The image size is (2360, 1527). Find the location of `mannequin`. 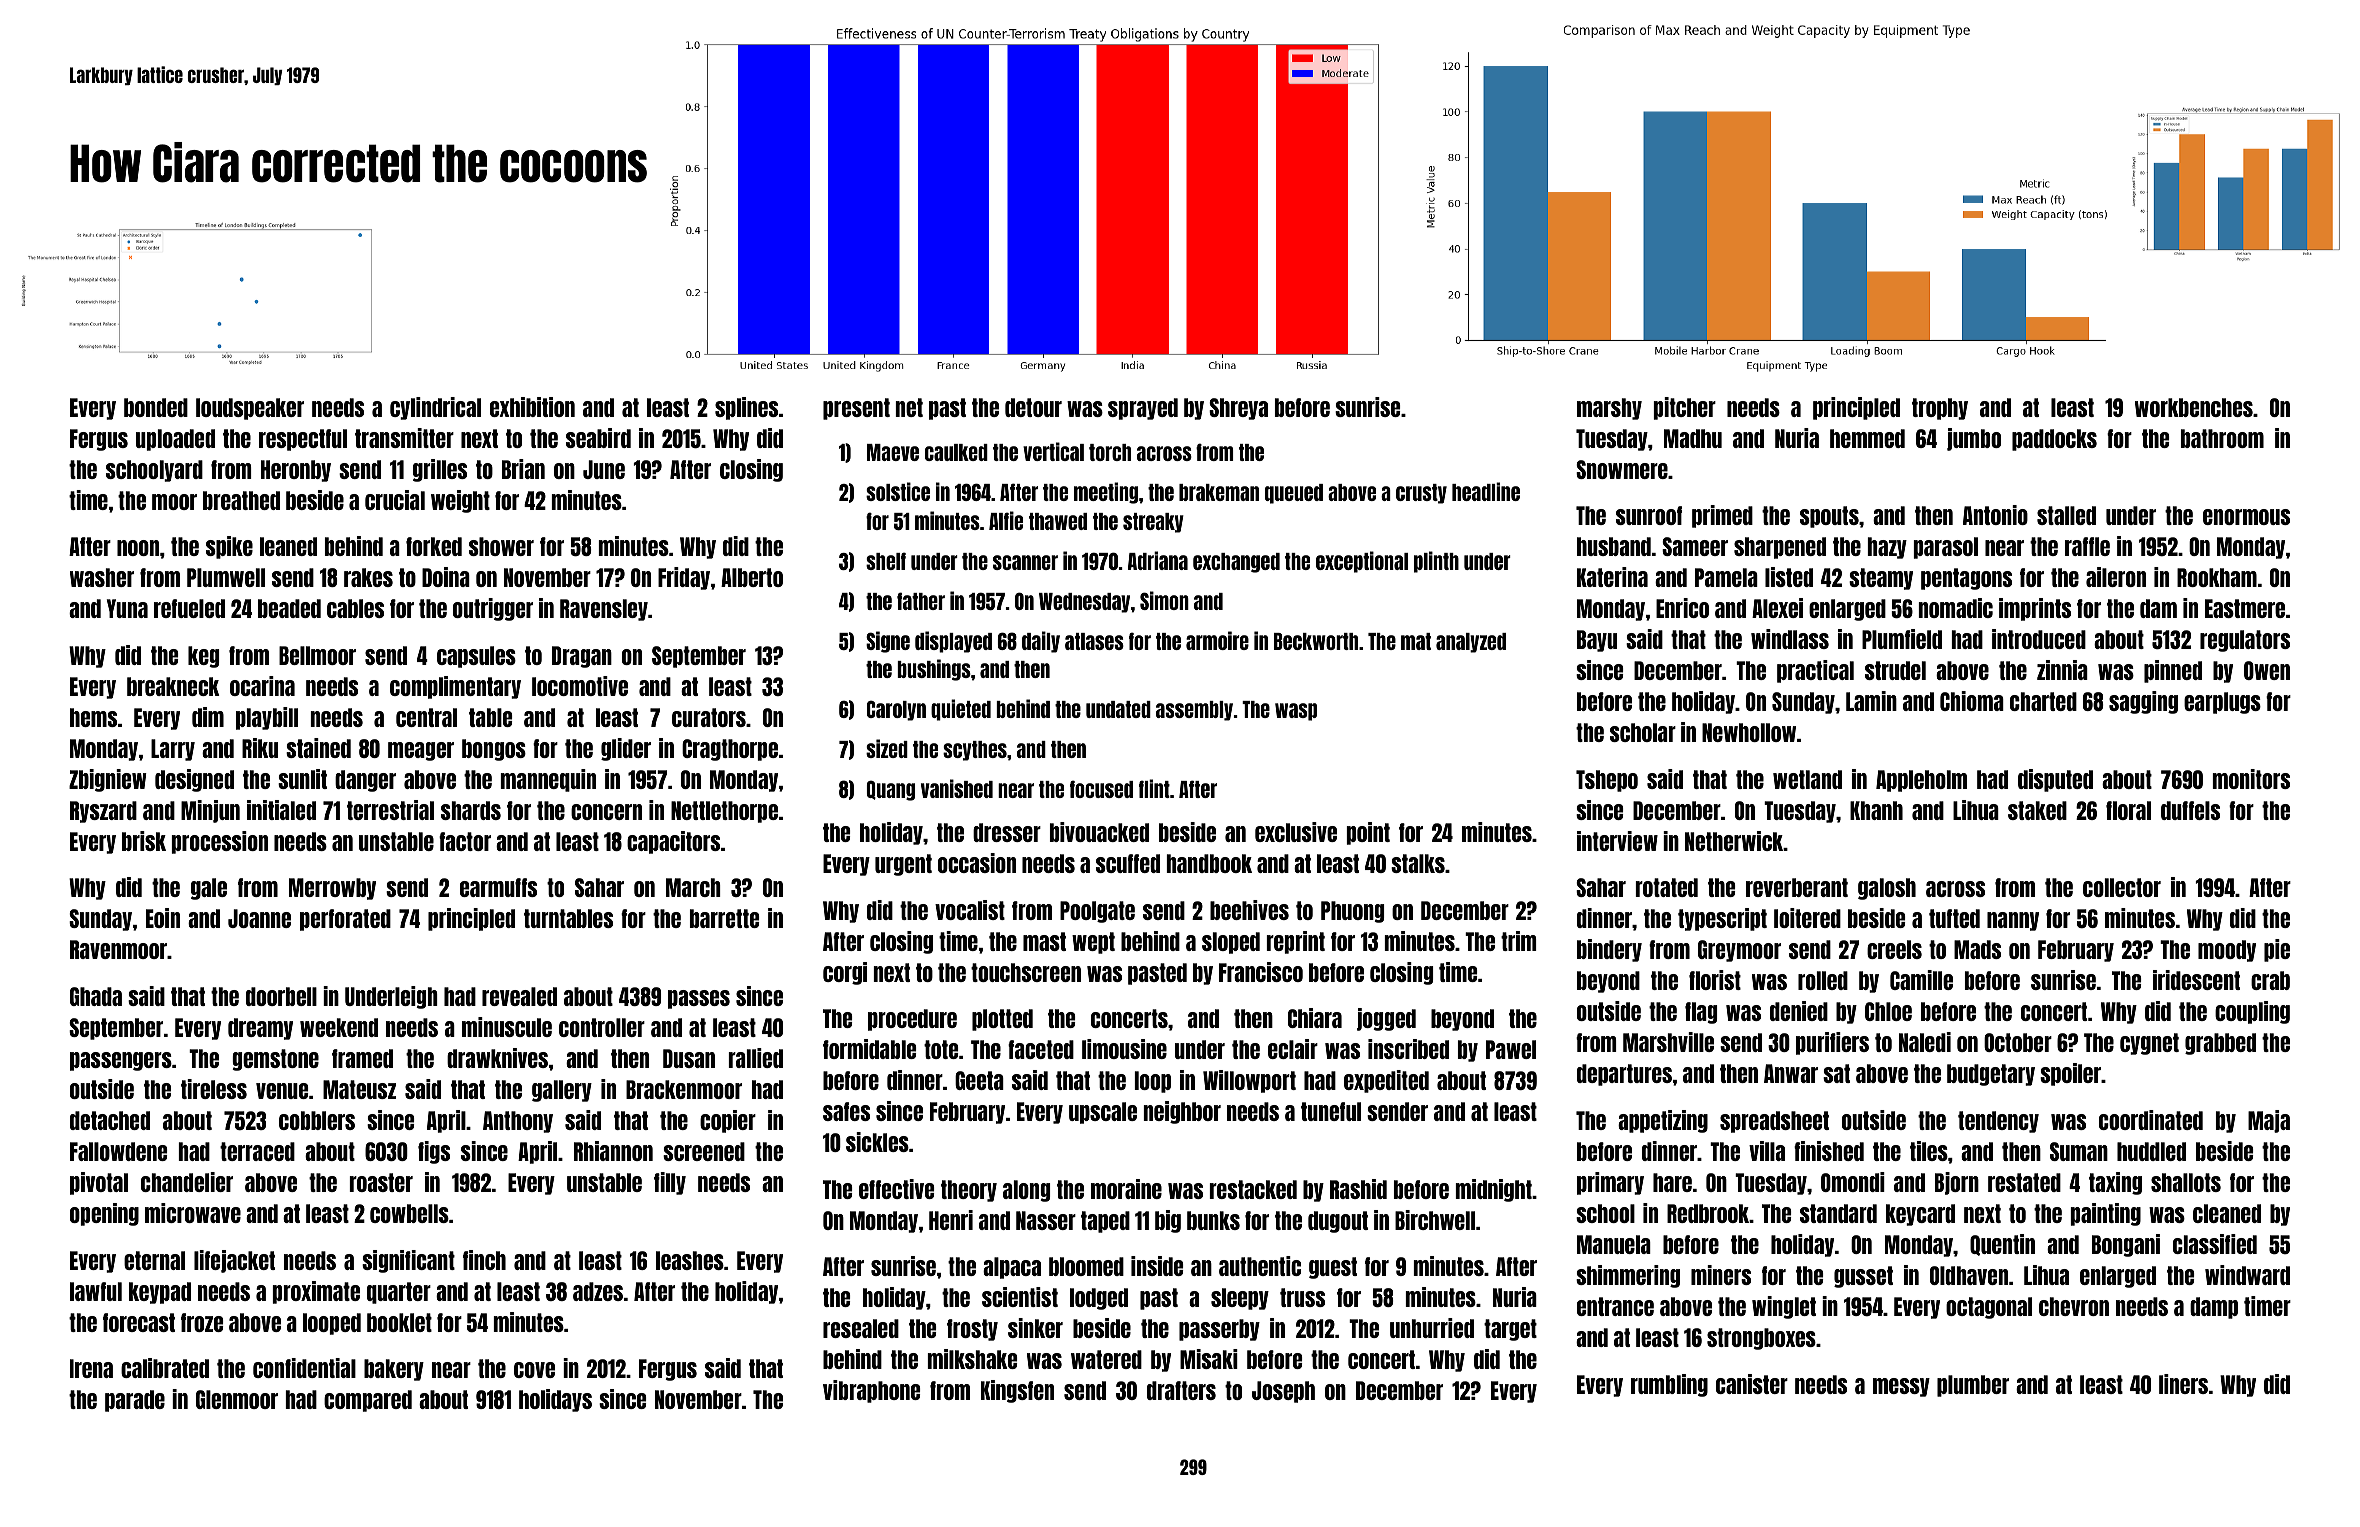

mannequin is located at coordinates (548, 780).
